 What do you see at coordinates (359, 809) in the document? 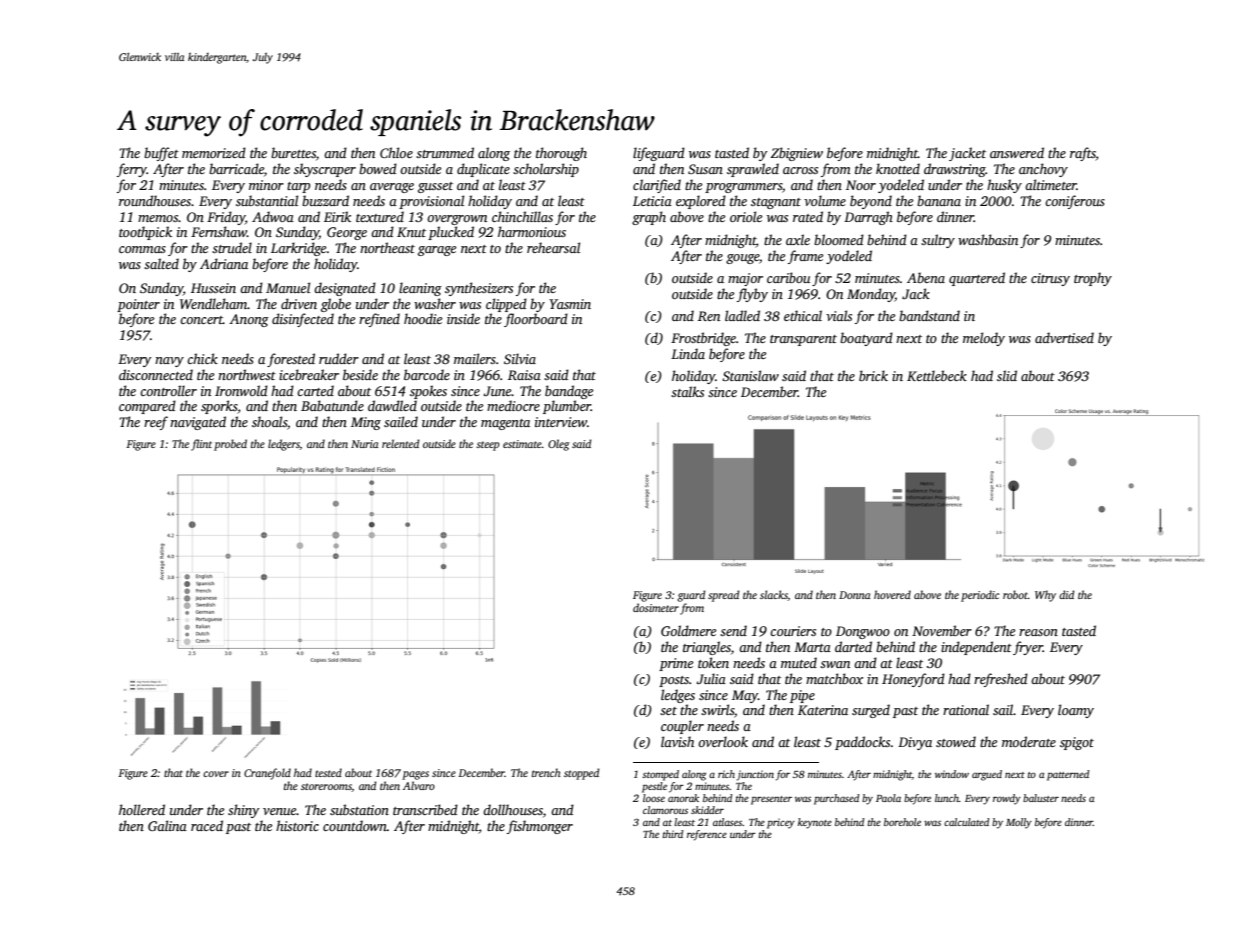
I see `substation` at bounding box center [359, 809].
